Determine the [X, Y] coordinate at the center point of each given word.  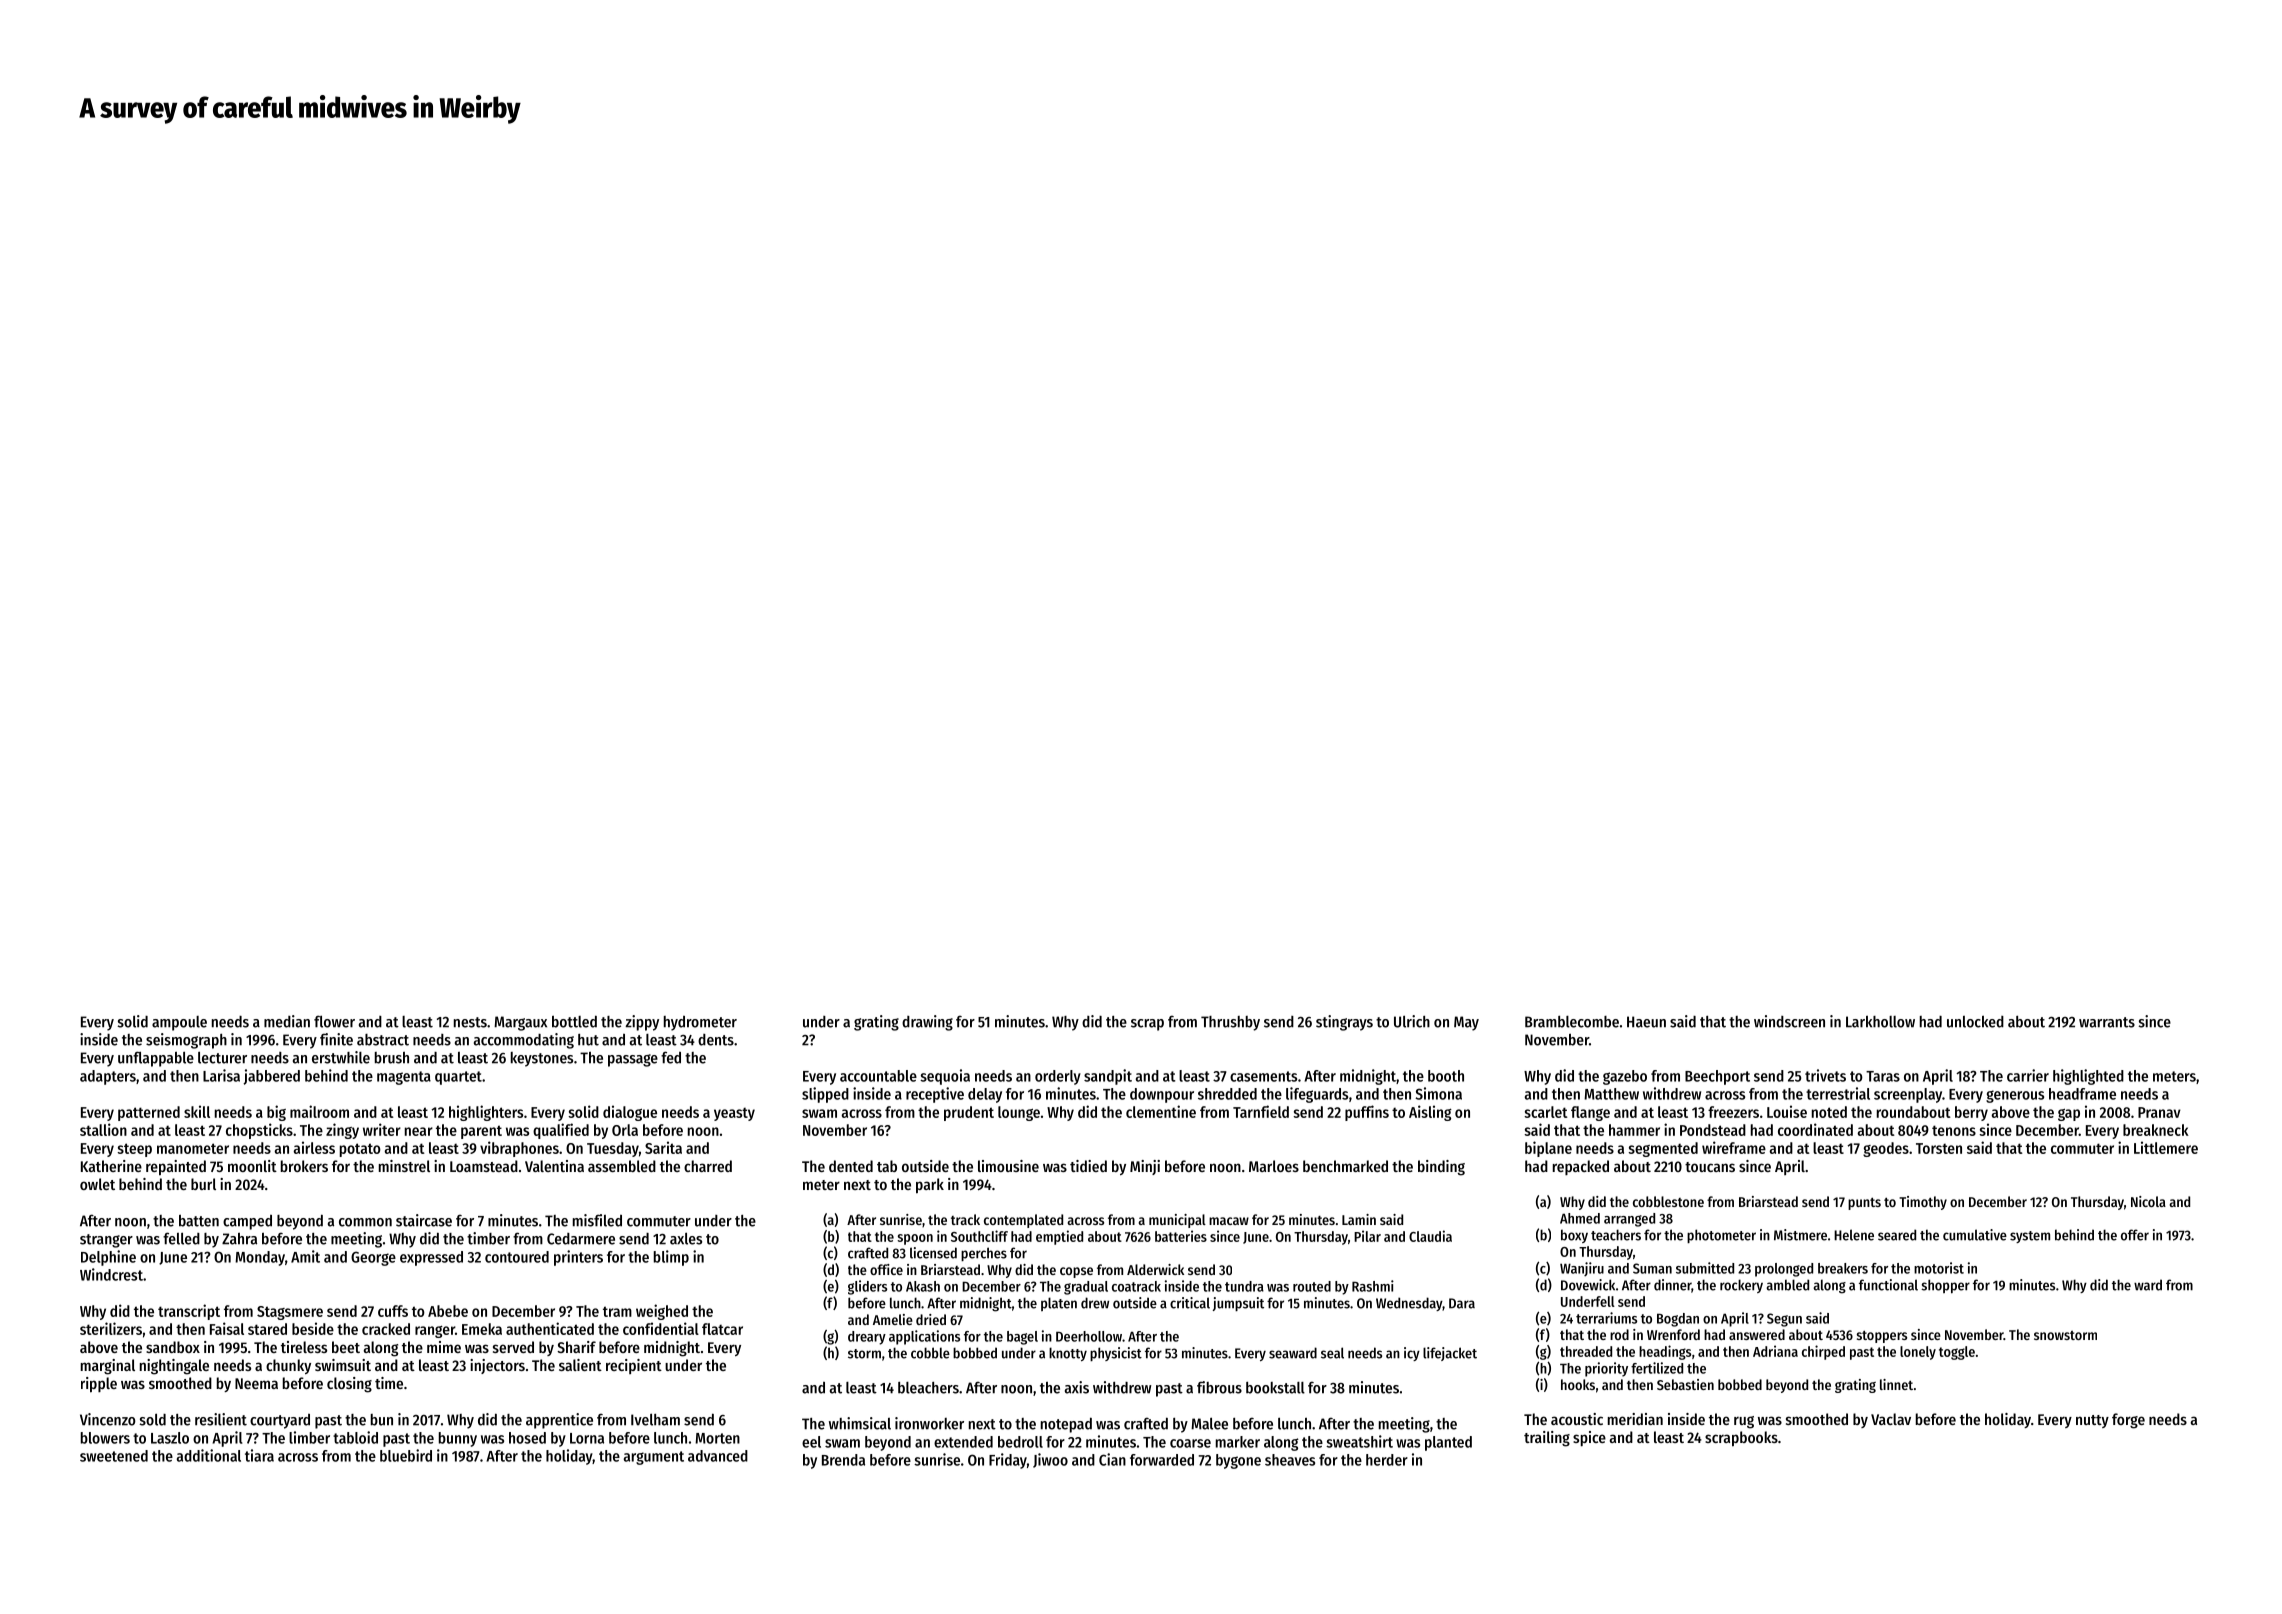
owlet [97, 1184]
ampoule [179, 1023]
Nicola [2148, 1201]
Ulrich [1412, 1021]
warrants [2107, 1022]
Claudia [1430, 1236]
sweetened [114, 1456]
